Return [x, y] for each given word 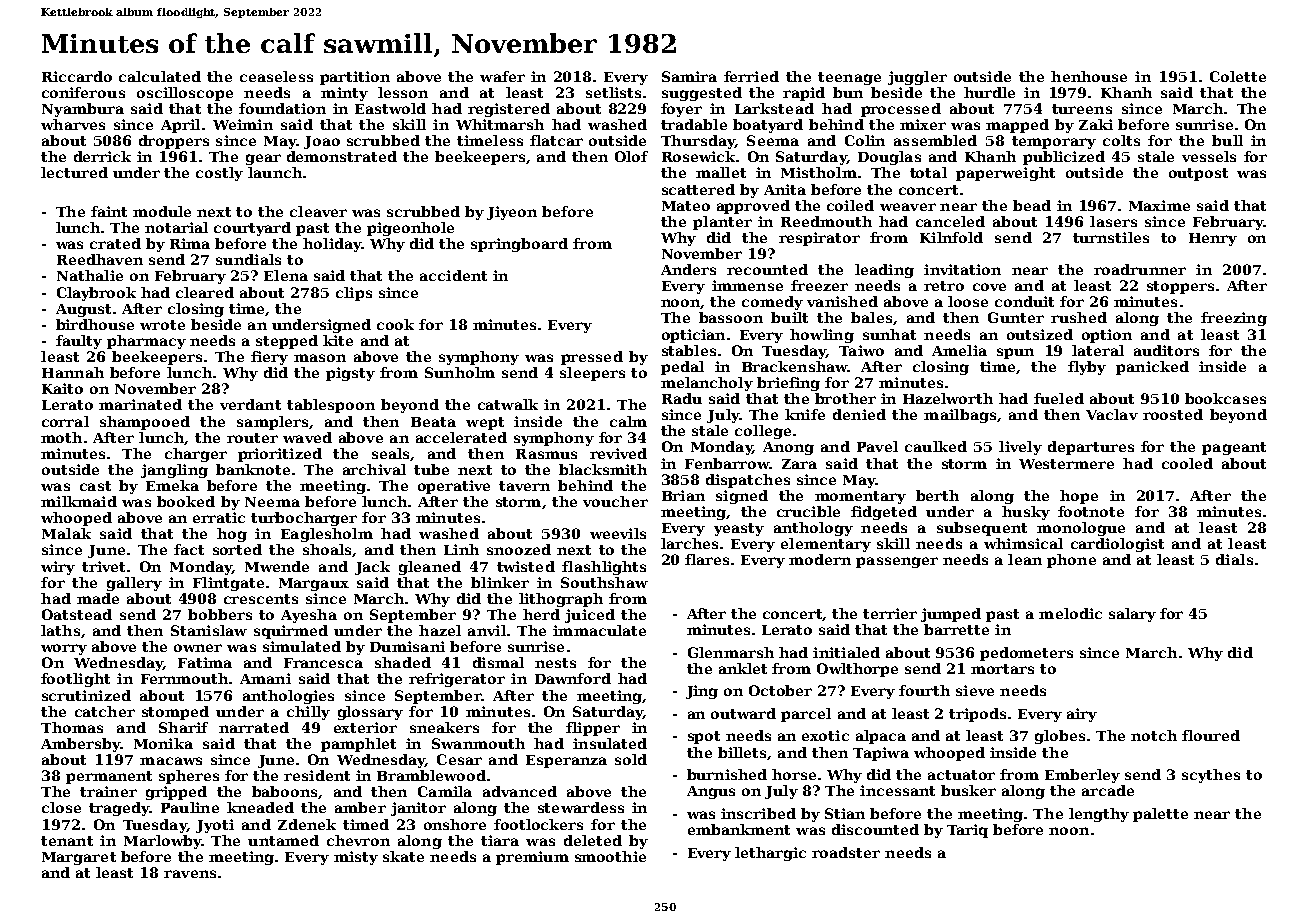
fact [189, 549]
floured [1211, 735]
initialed [846, 652]
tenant [67, 841]
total [928, 172]
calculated [160, 76]
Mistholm [819, 172]
